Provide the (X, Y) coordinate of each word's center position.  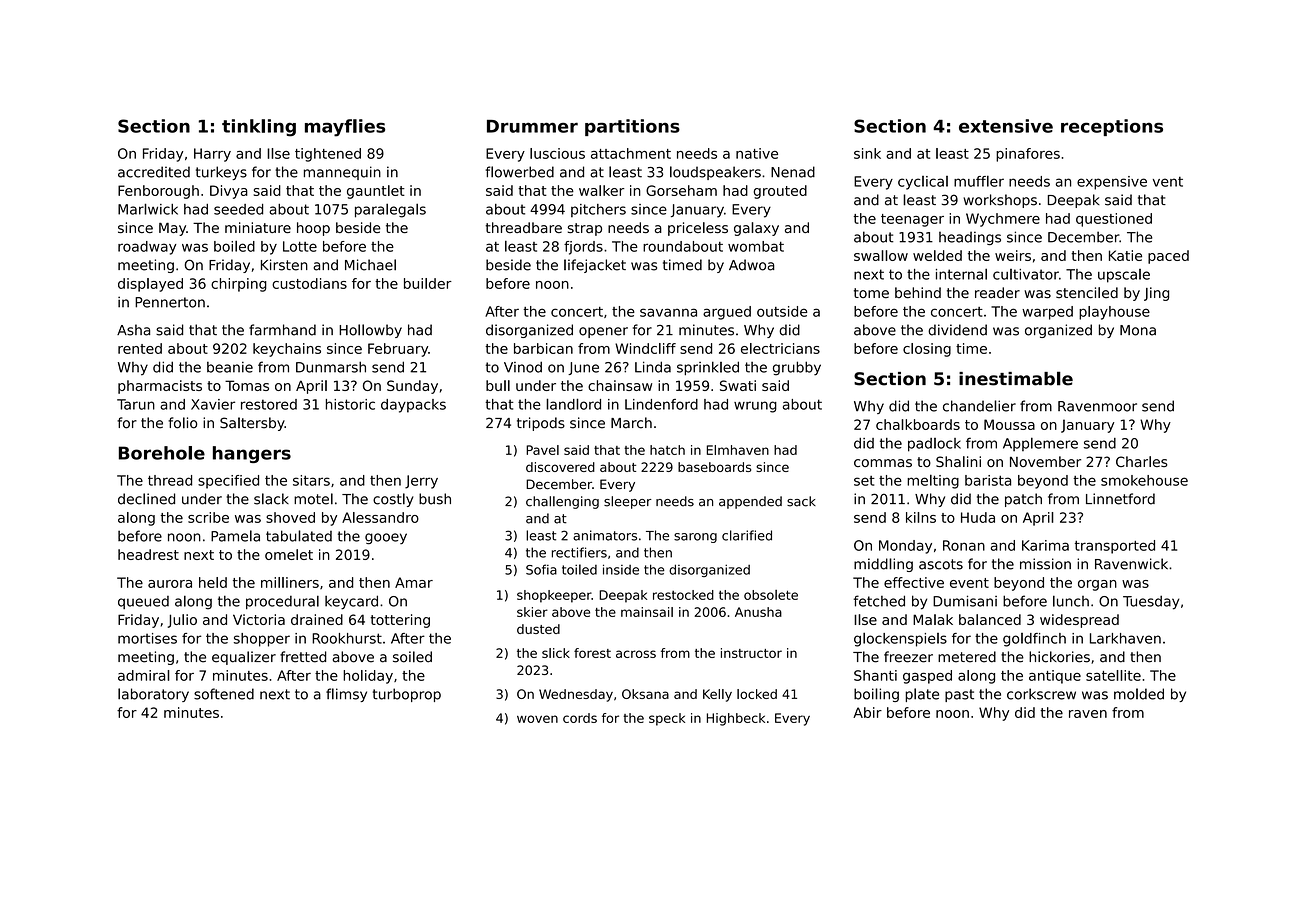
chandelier (979, 406)
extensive (1006, 126)
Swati (738, 385)
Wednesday (576, 695)
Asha (133, 330)
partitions (632, 127)
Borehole (162, 453)
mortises (147, 638)
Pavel (542, 450)
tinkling (259, 128)
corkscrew (1041, 694)
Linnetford (1120, 499)
